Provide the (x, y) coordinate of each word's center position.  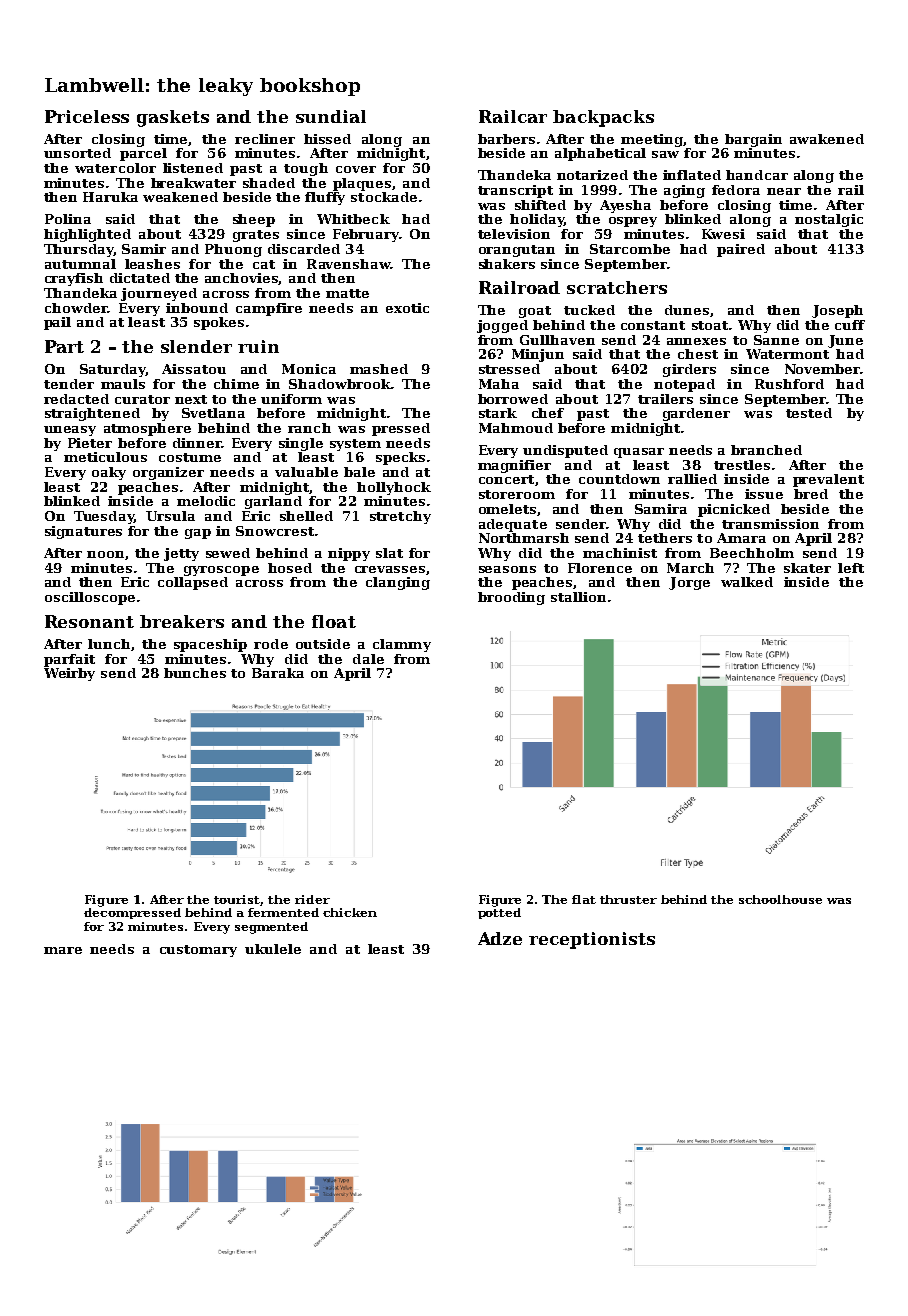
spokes (219, 323)
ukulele (273, 949)
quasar (639, 453)
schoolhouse (780, 899)
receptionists (592, 940)
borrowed (513, 399)
